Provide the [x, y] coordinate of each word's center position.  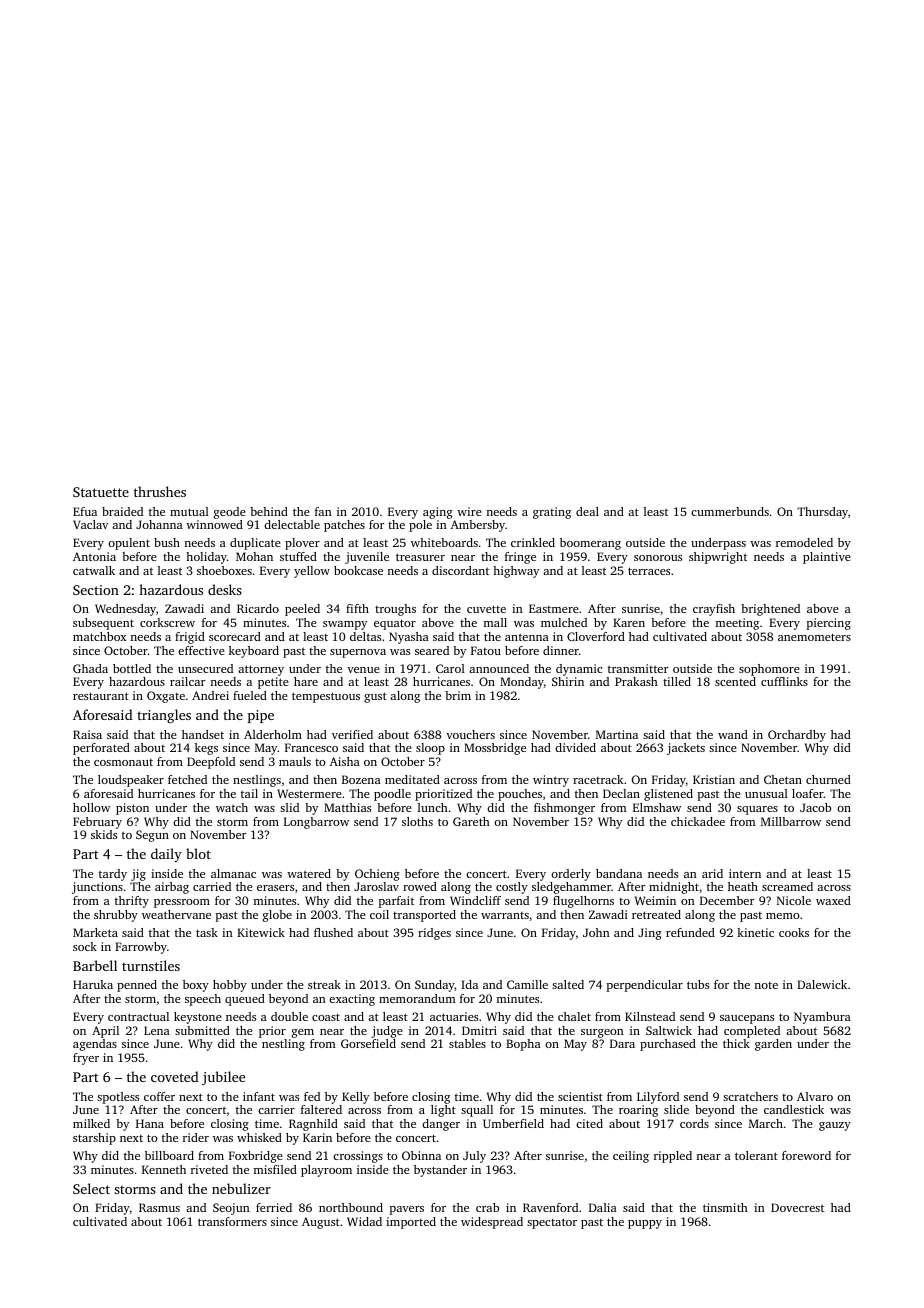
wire [469, 511]
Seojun [231, 1209]
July [474, 1157]
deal [587, 511]
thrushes [160, 491]
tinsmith [725, 1207]
